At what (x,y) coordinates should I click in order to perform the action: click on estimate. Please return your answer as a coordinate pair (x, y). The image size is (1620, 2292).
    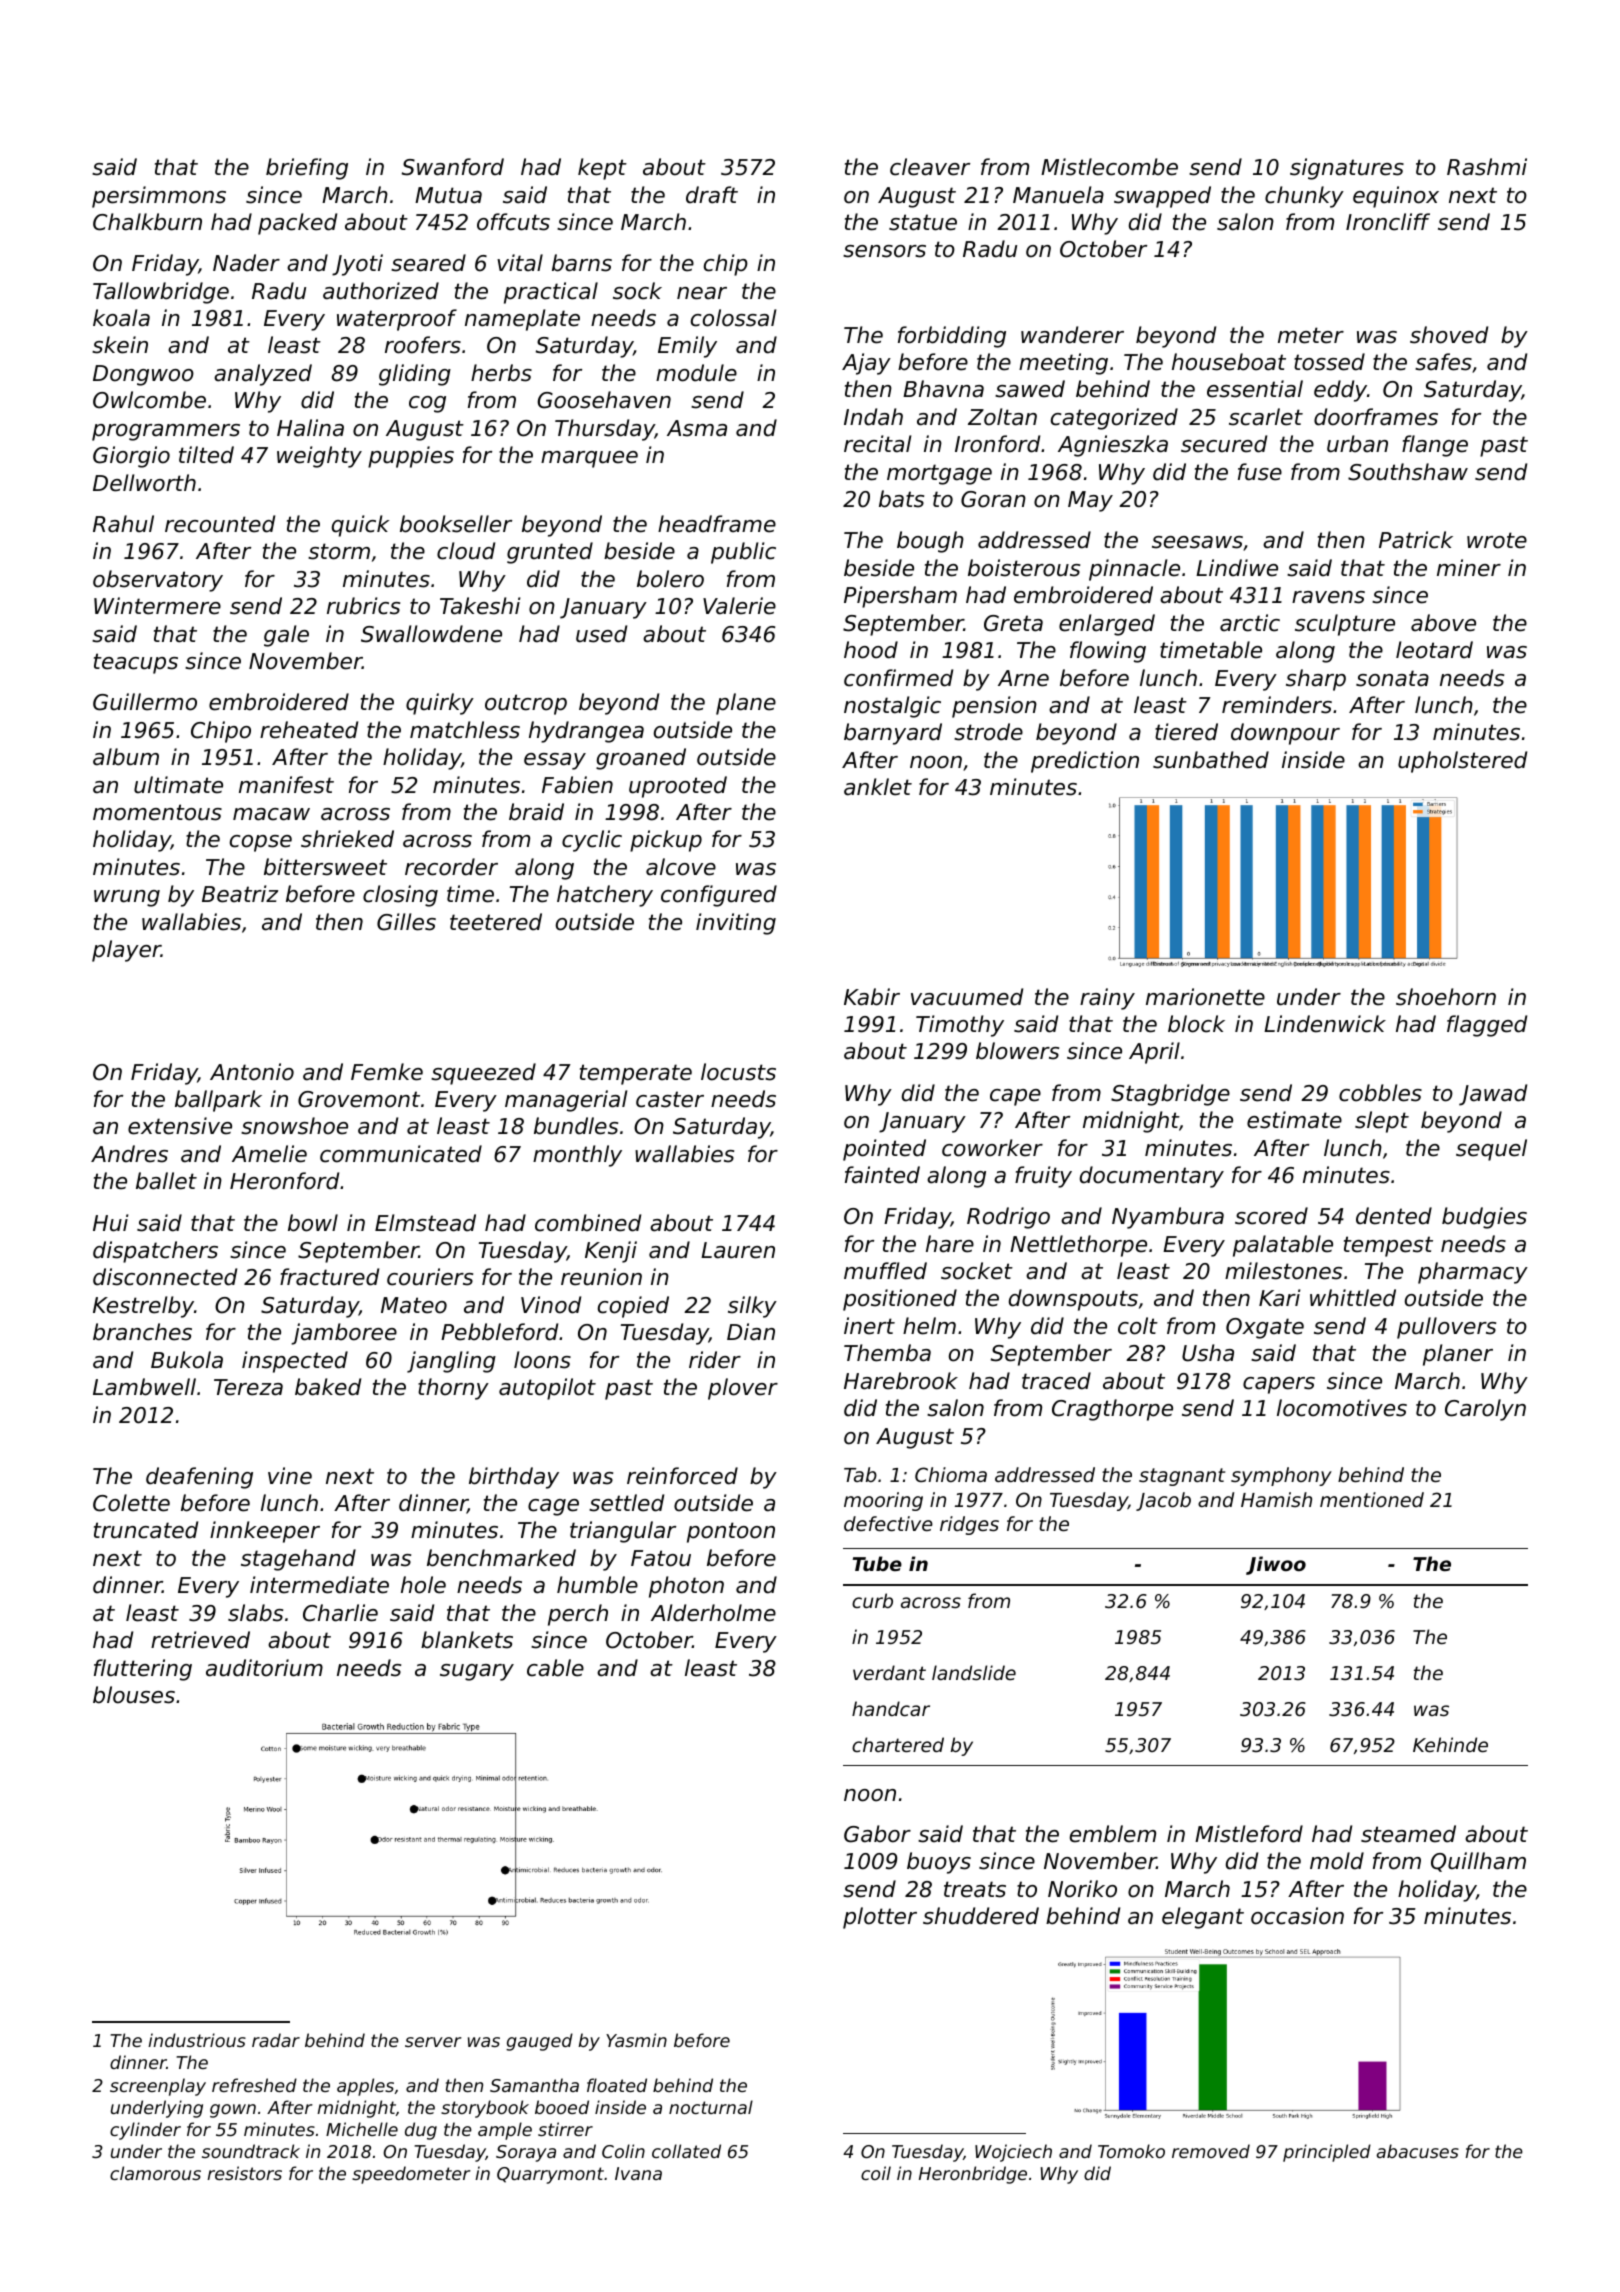
    Looking at the image, I should click on (1294, 1120).
